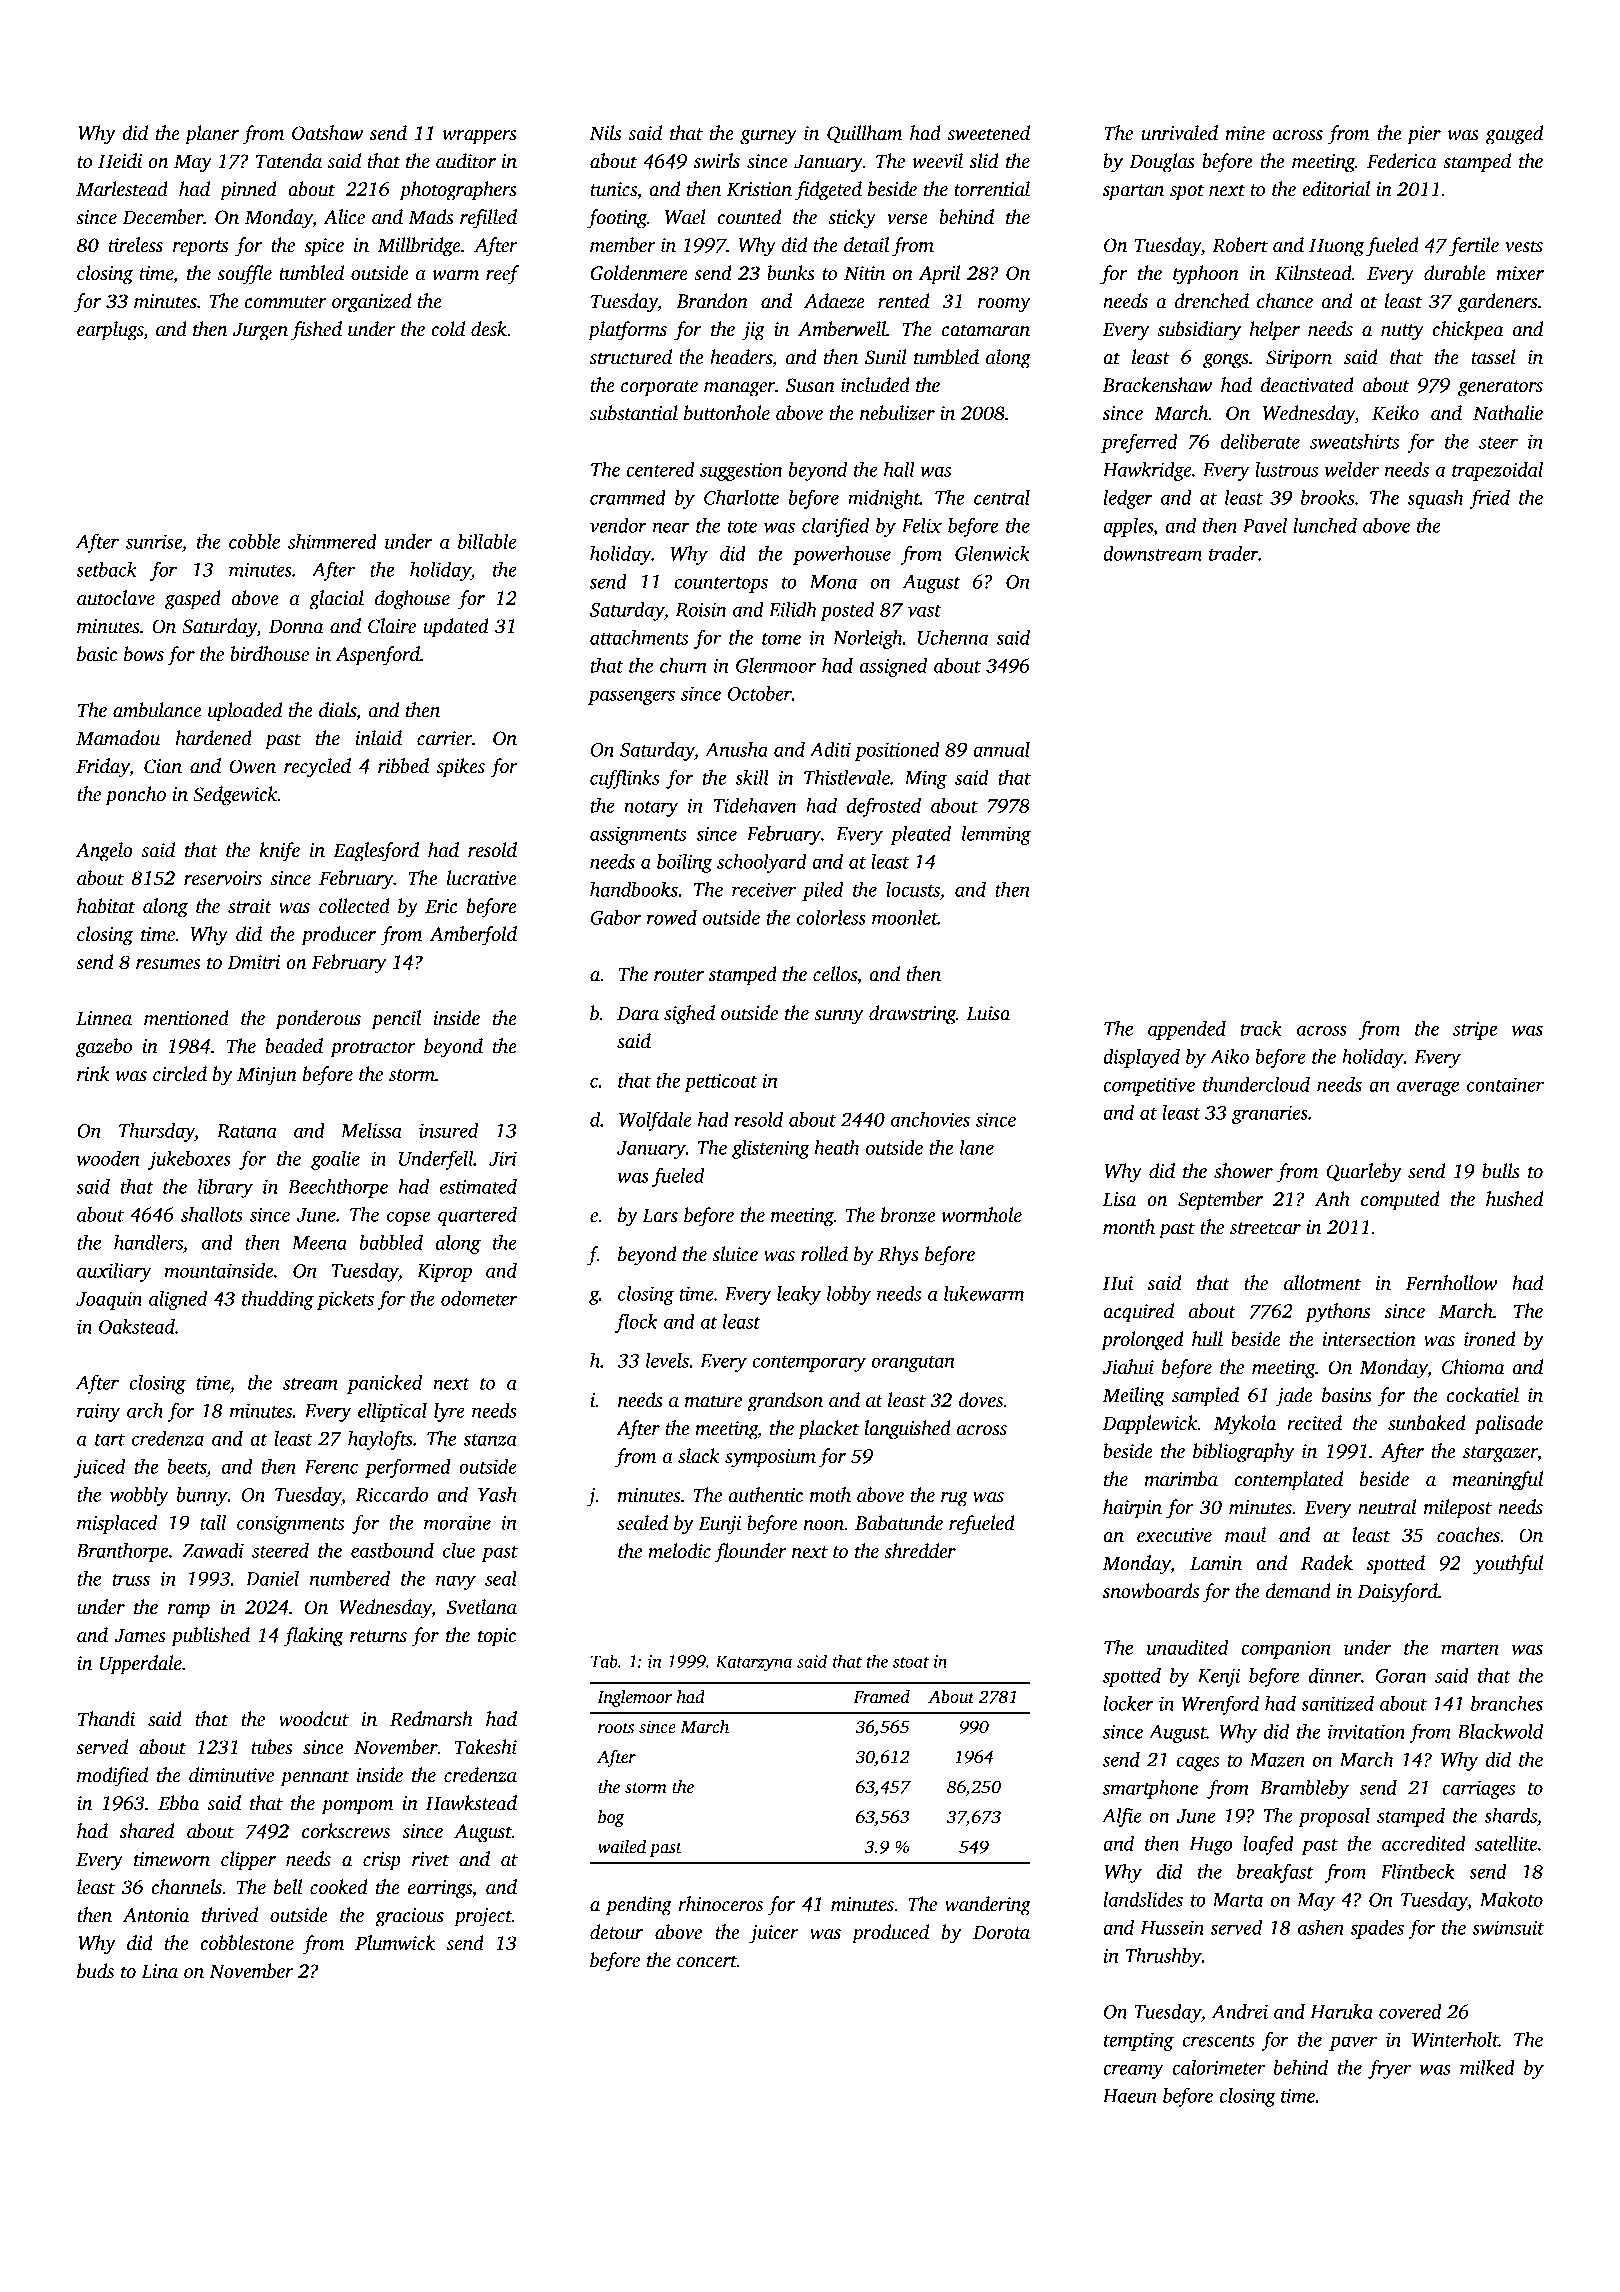 This page has height=2292, width=1620. I want to click on wormhole, so click(981, 1215).
